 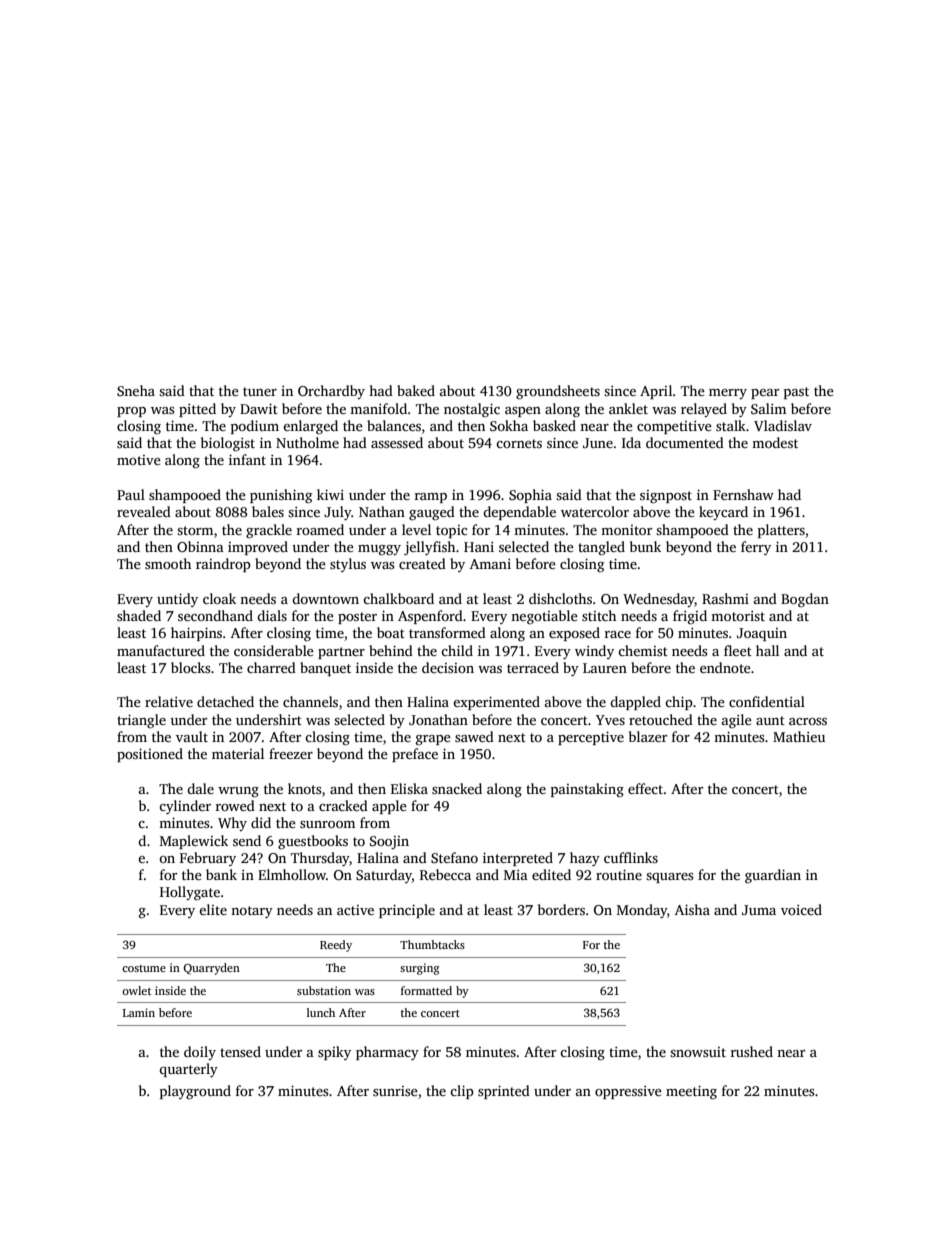 I want to click on doily, so click(x=200, y=1053).
